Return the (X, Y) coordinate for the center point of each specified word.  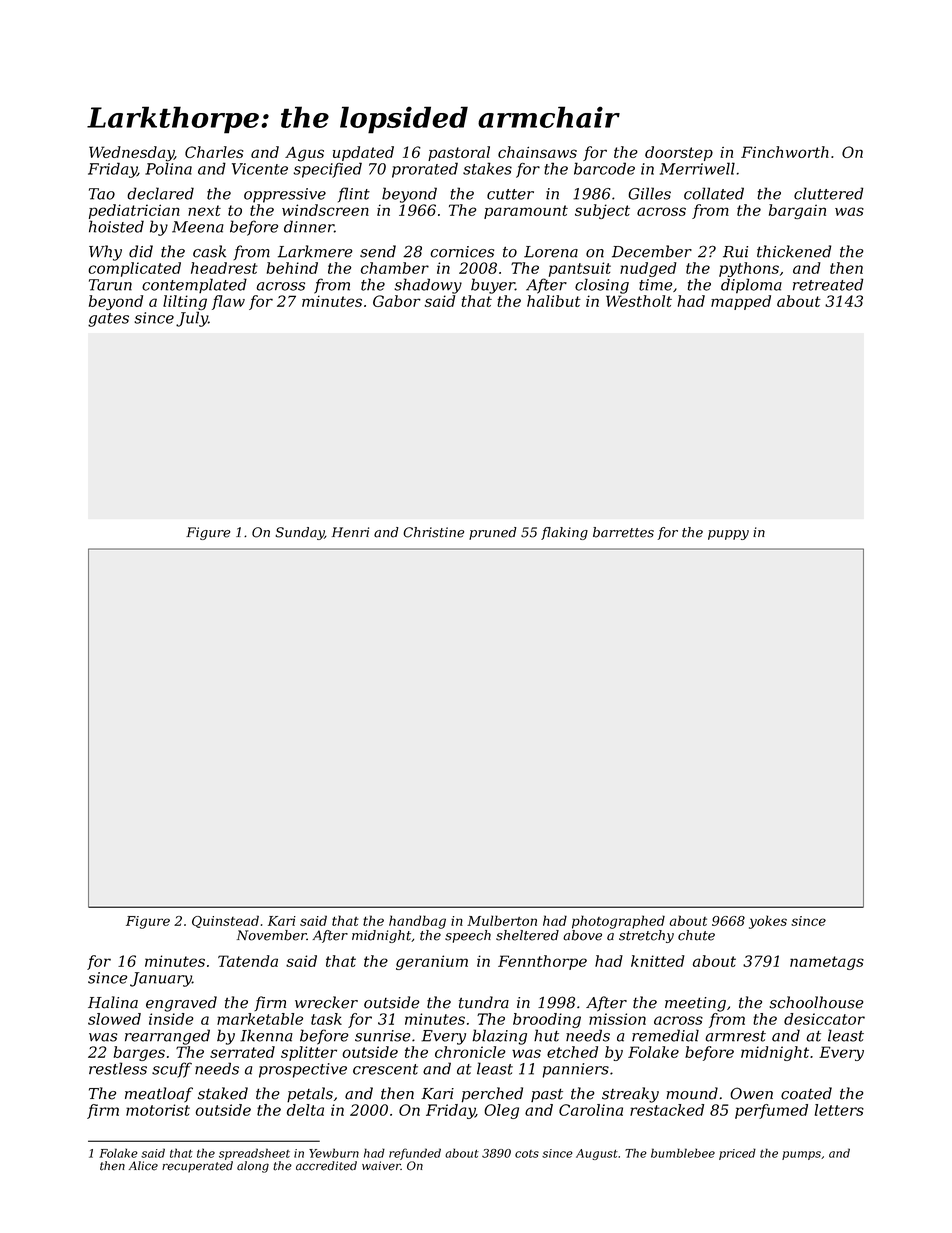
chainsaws (537, 152)
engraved (181, 1004)
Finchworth (785, 152)
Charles (214, 152)
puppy (728, 535)
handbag (417, 922)
